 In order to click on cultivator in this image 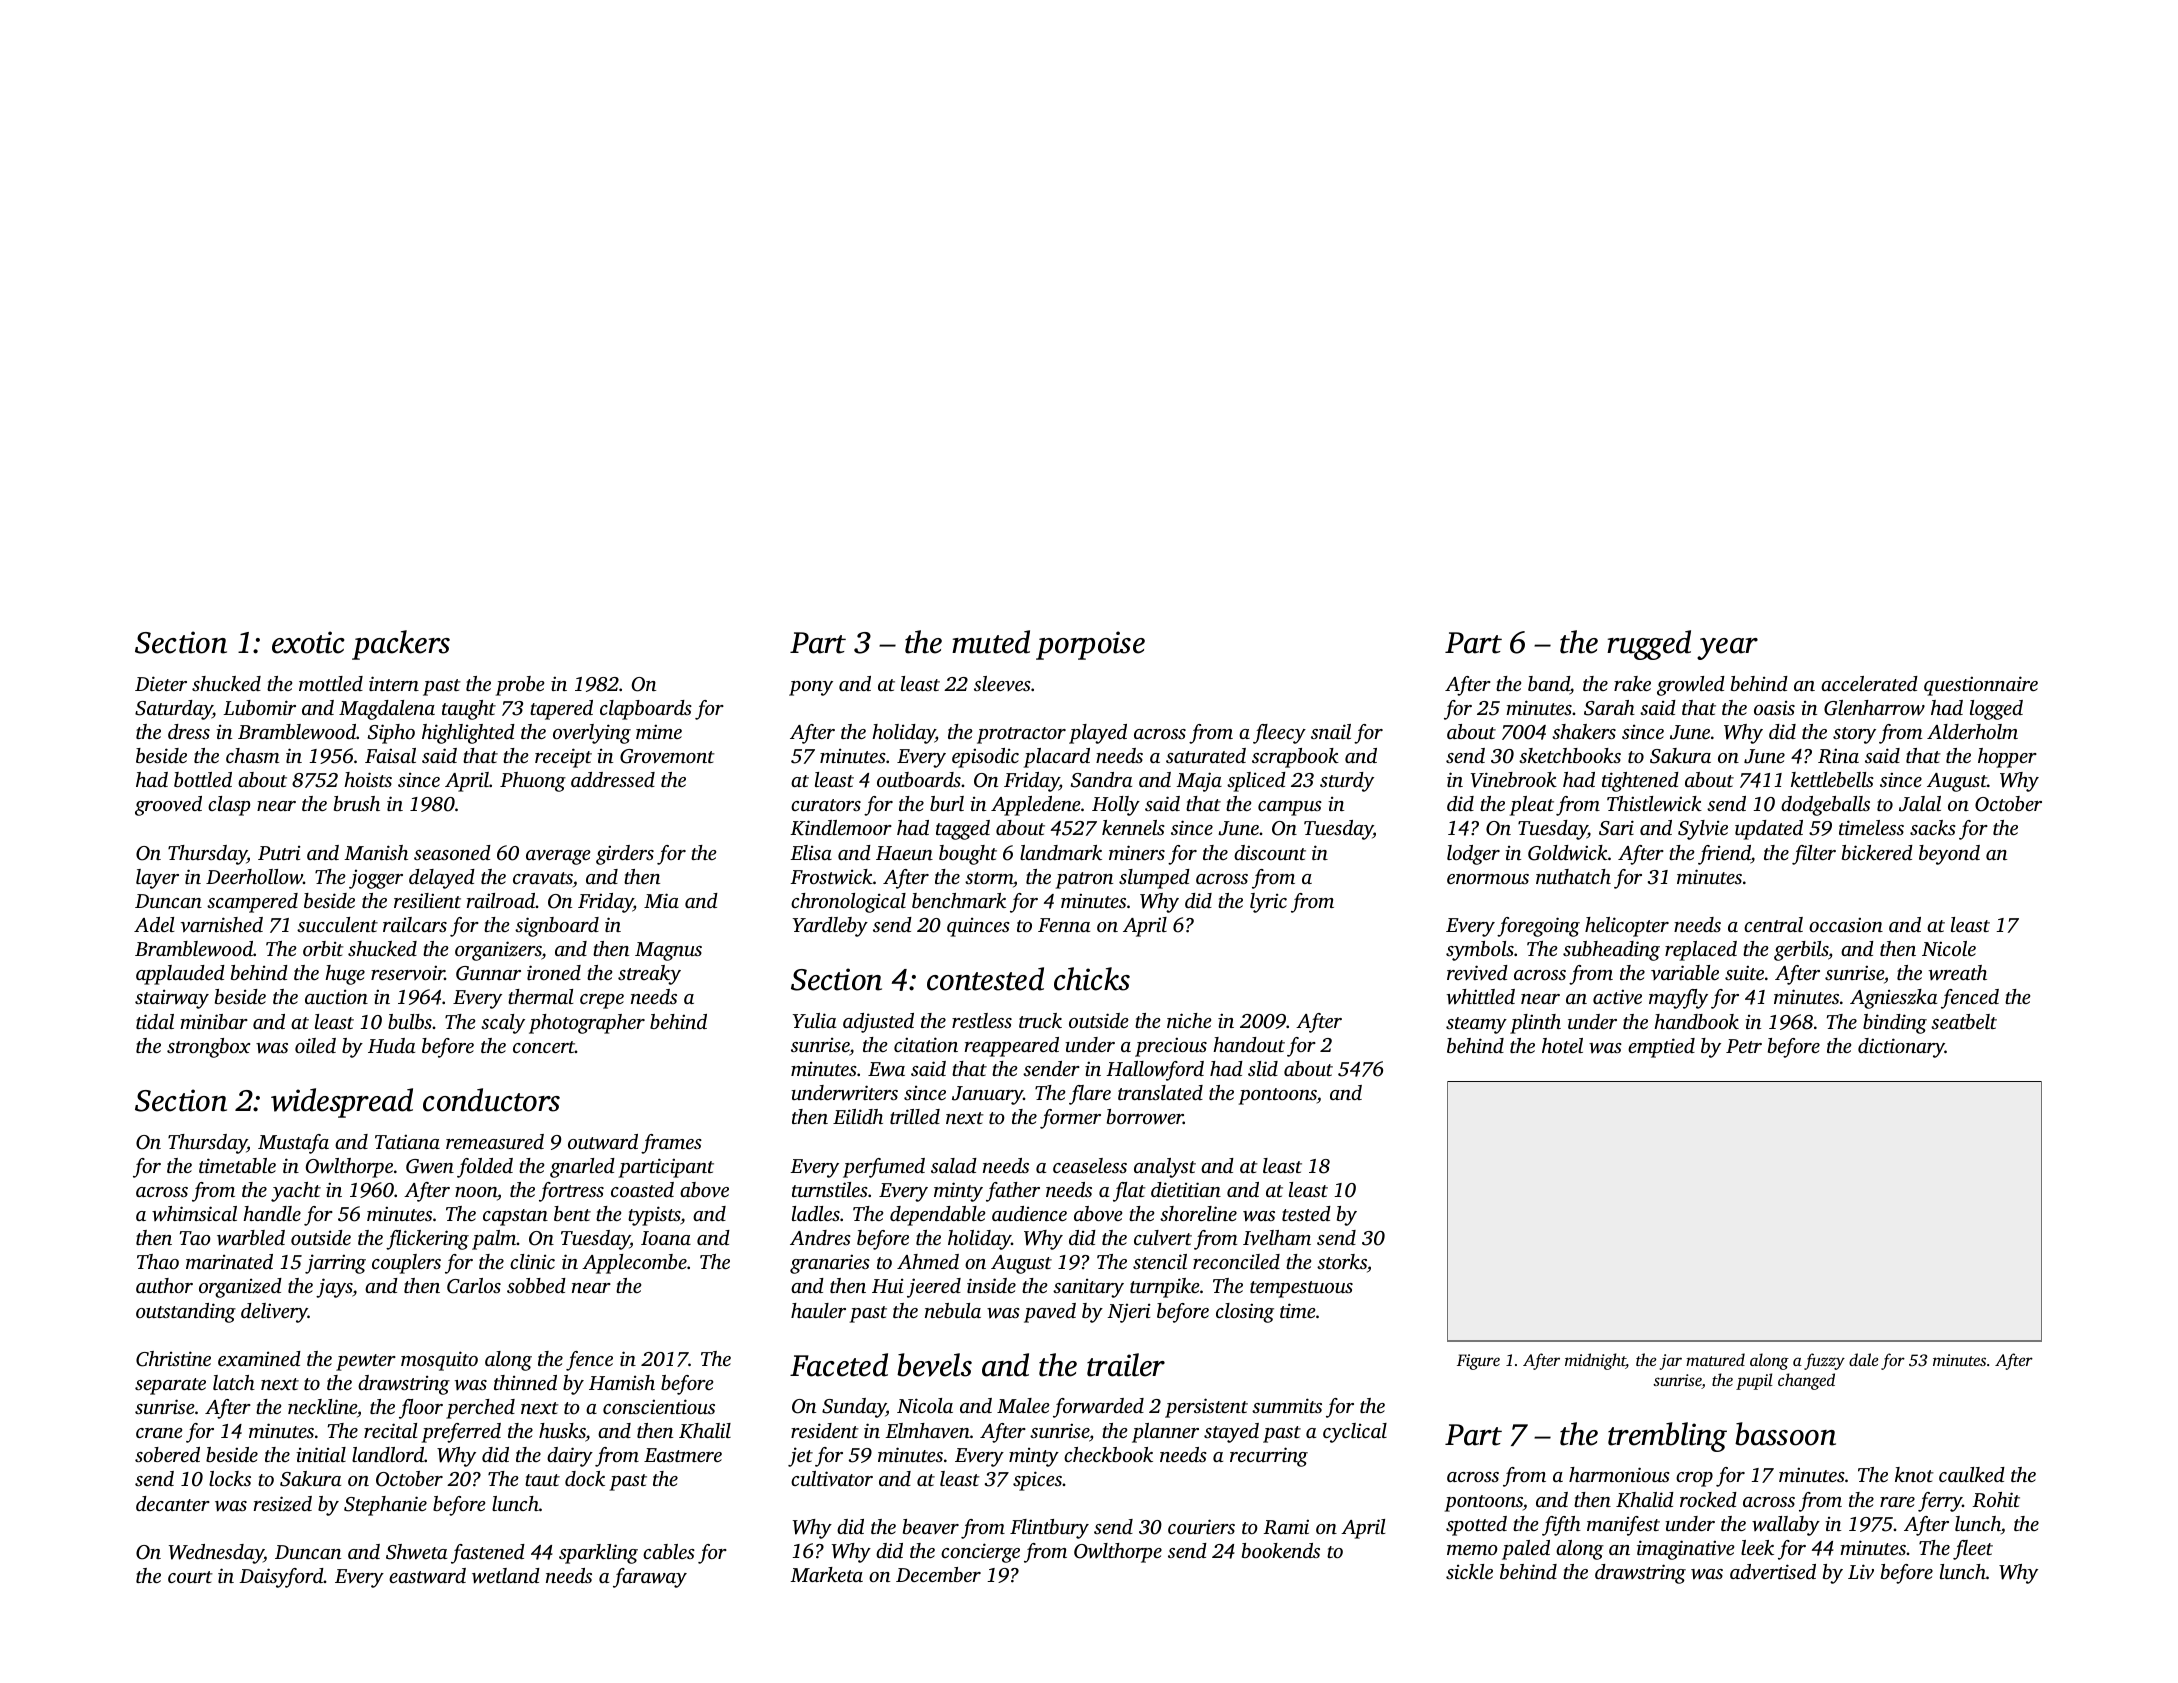, I will do `click(832, 1478)`.
